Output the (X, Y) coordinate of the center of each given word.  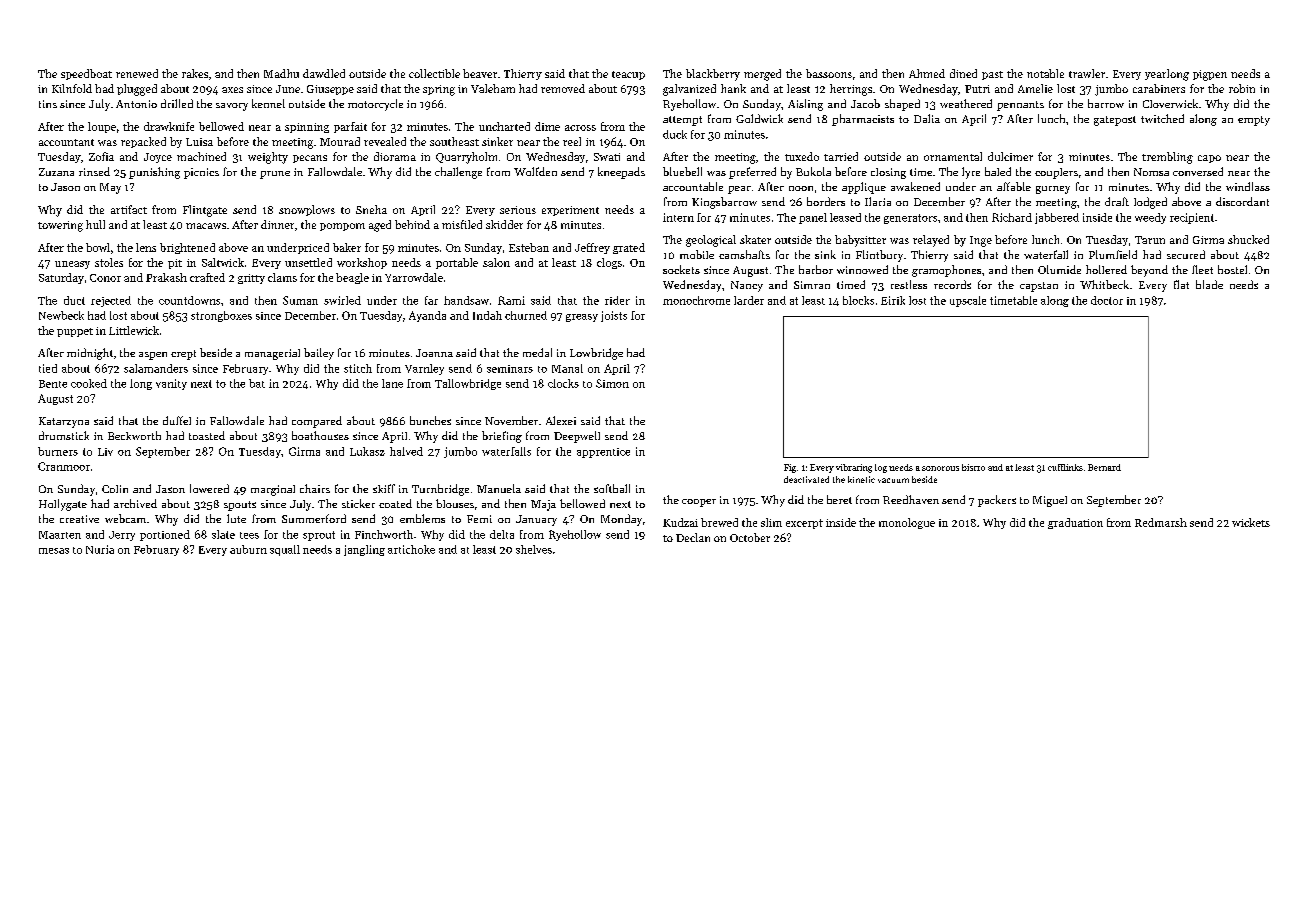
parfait (350, 127)
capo (1209, 159)
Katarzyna (64, 422)
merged (762, 75)
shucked (1248, 239)
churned (526, 315)
